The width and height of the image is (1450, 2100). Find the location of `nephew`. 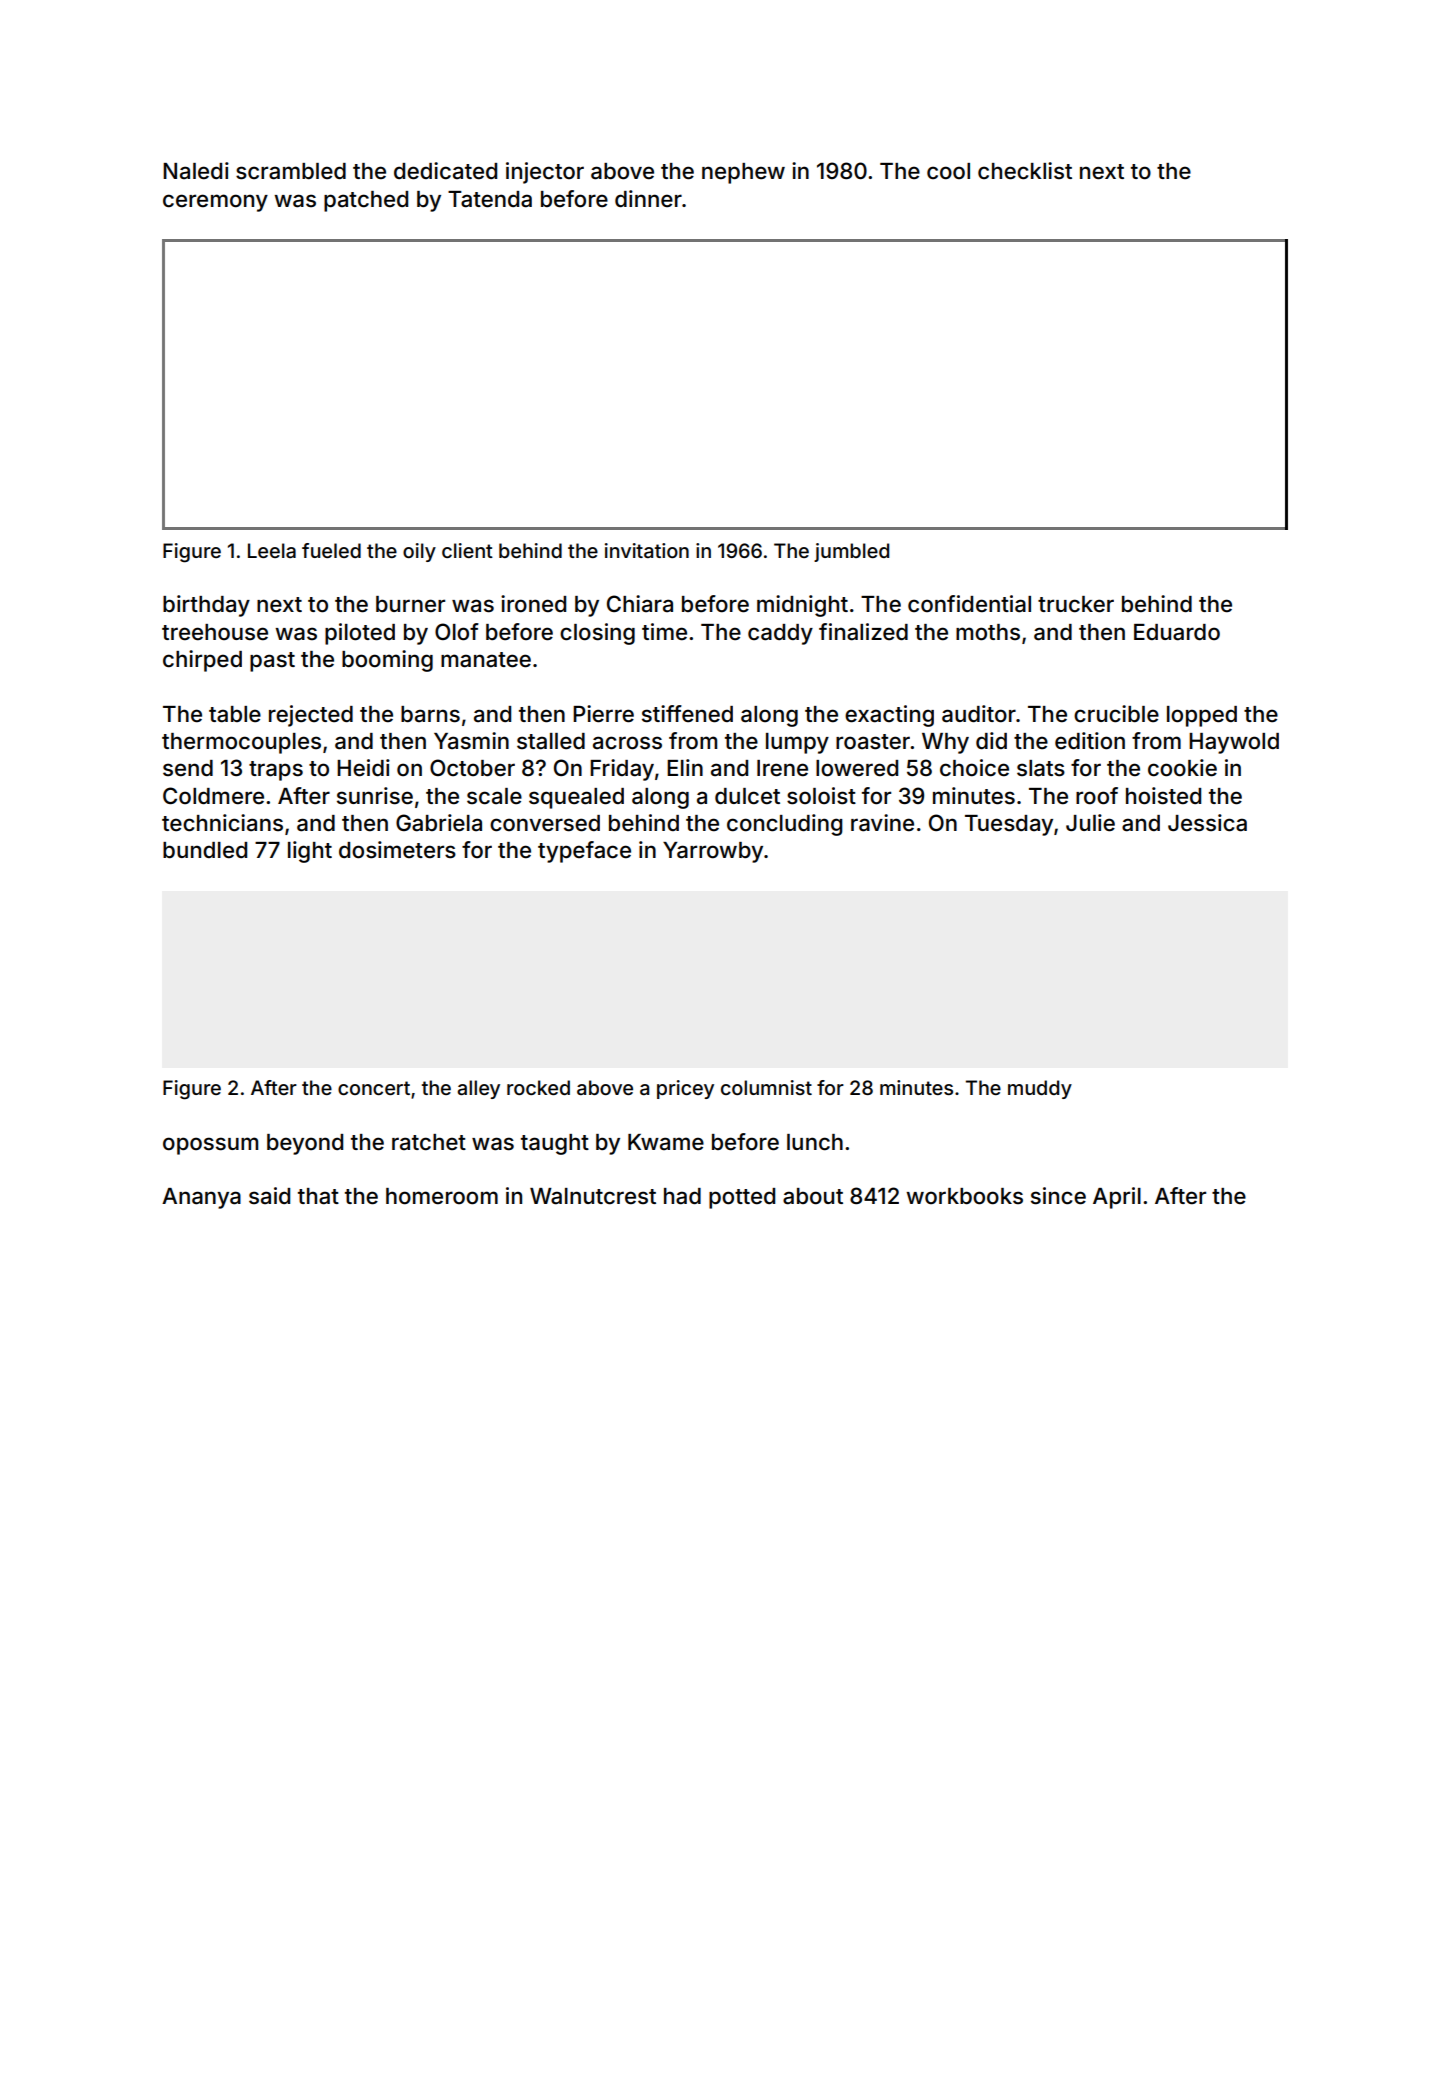

nephew is located at coordinates (743, 173).
